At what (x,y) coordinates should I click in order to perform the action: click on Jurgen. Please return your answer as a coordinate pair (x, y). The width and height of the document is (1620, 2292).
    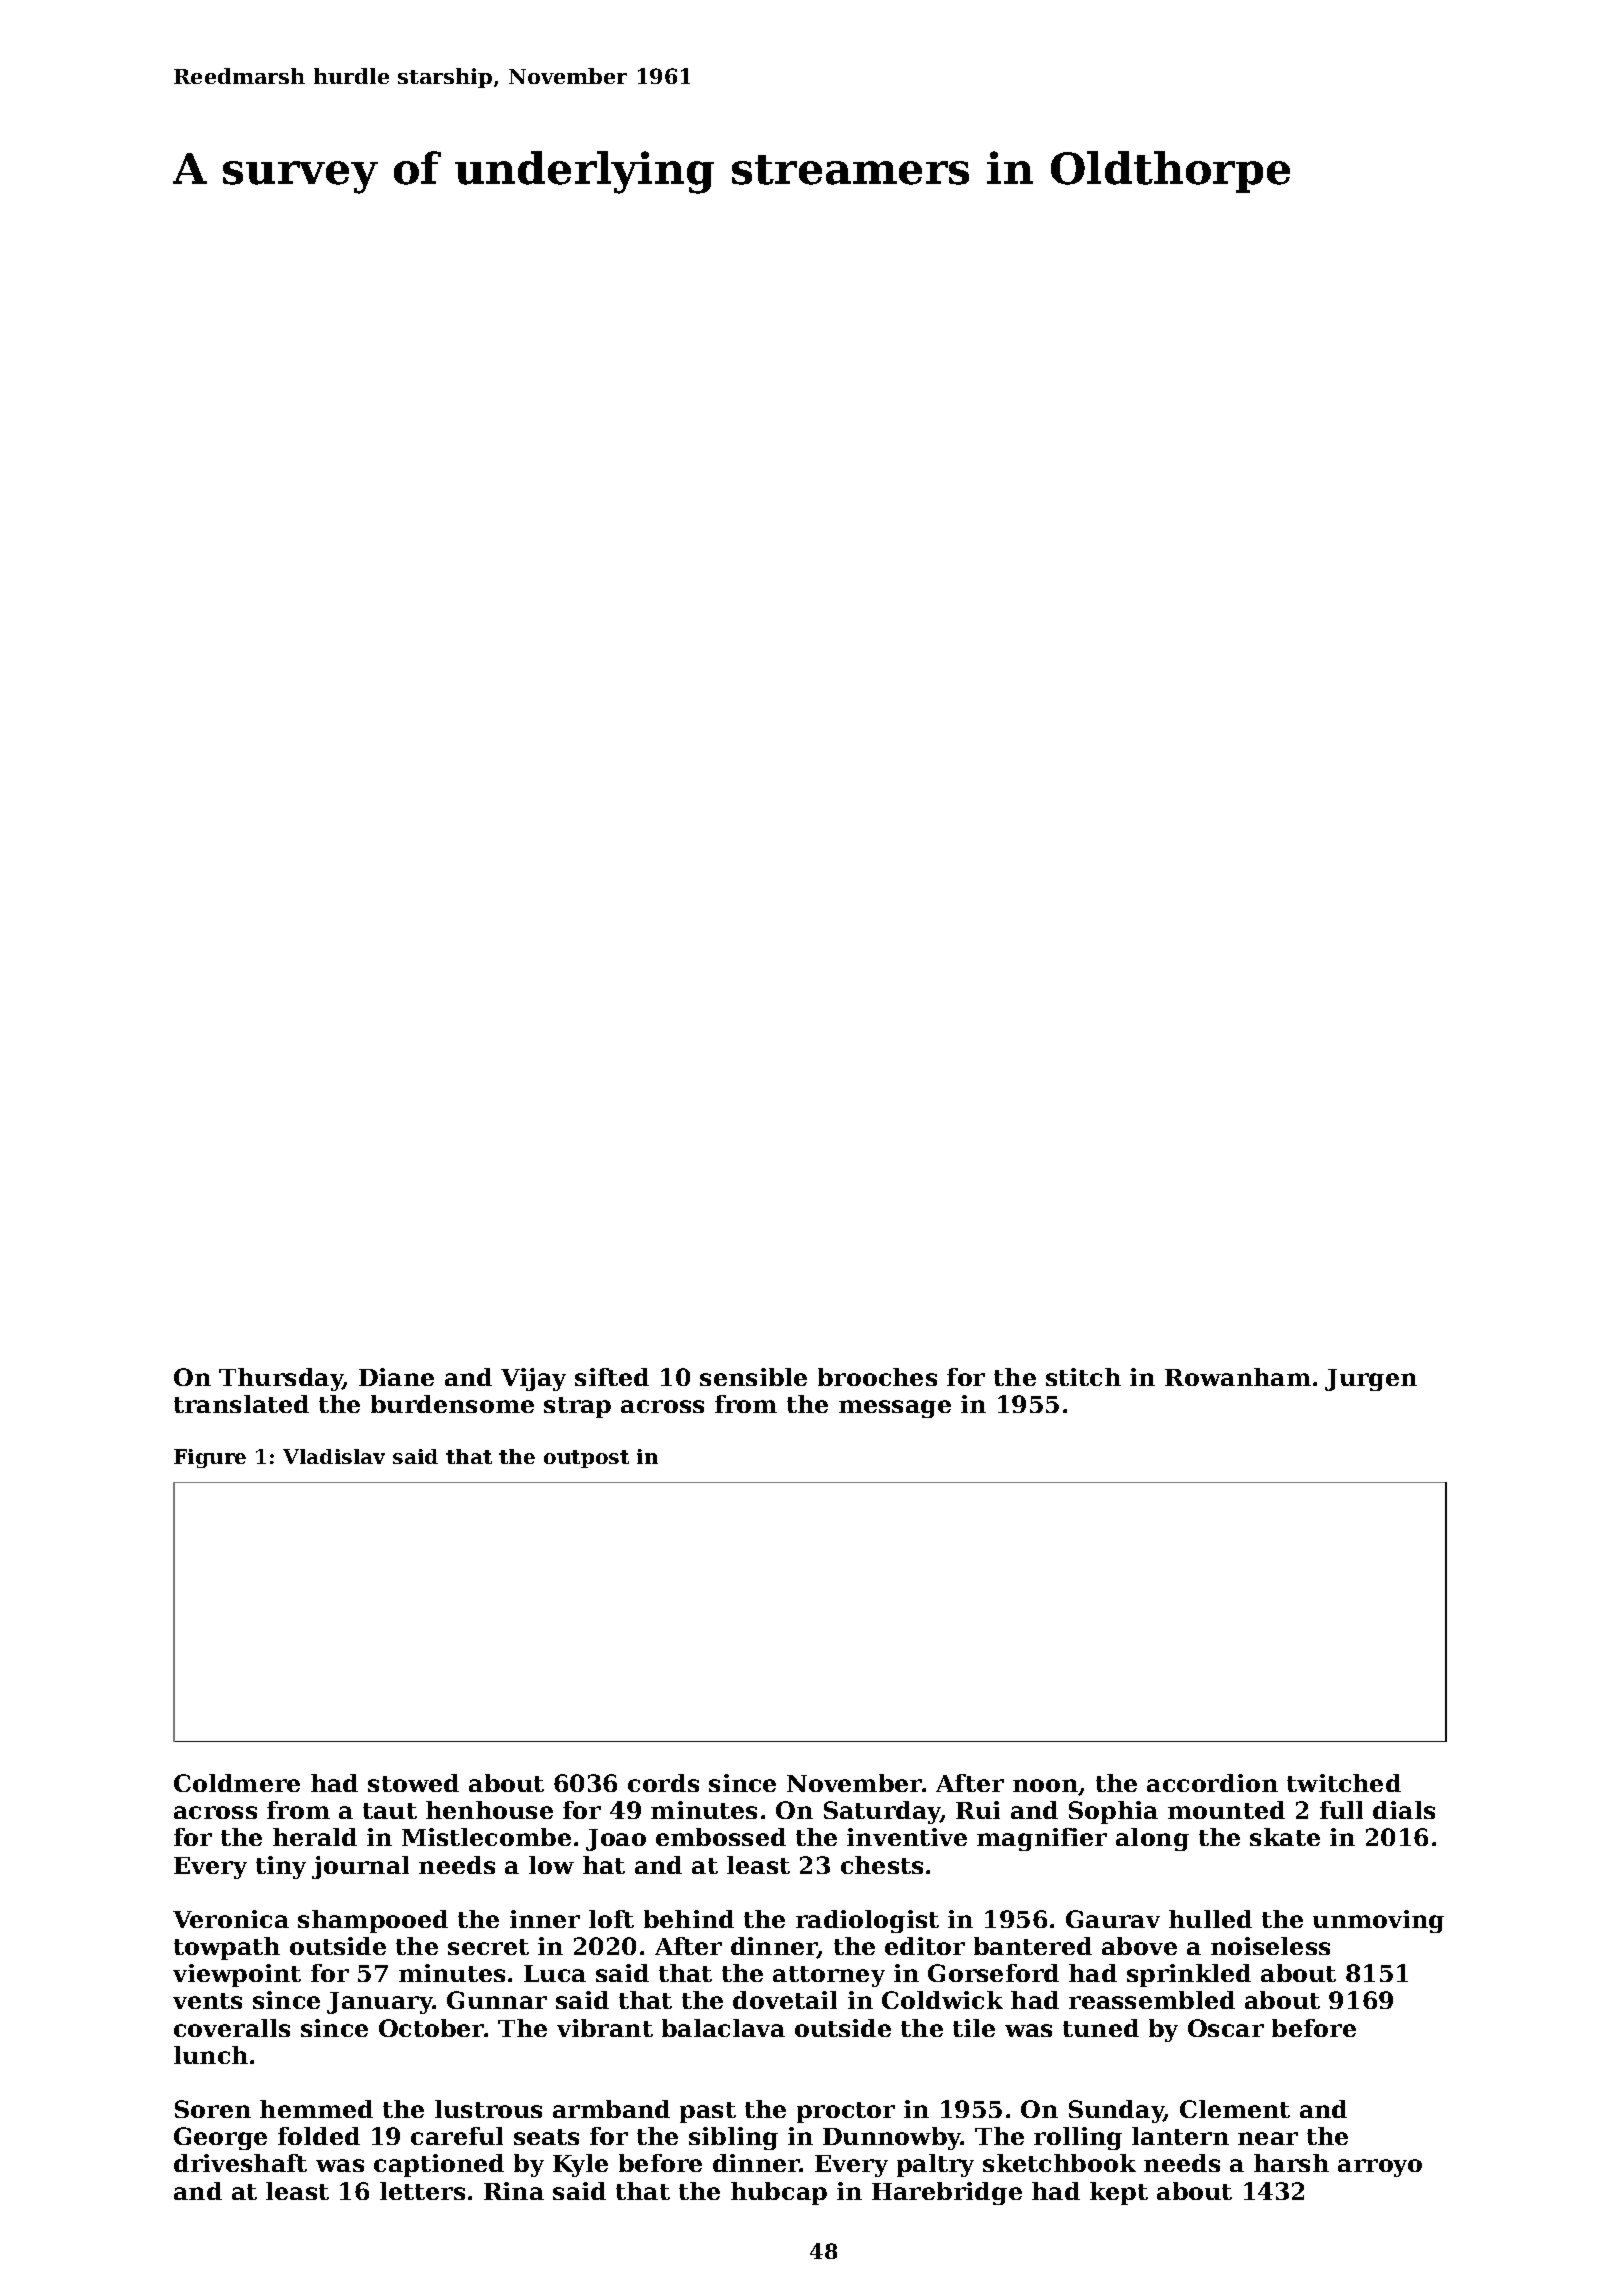
    Looking at the image, I should click on (1371, 1380).
